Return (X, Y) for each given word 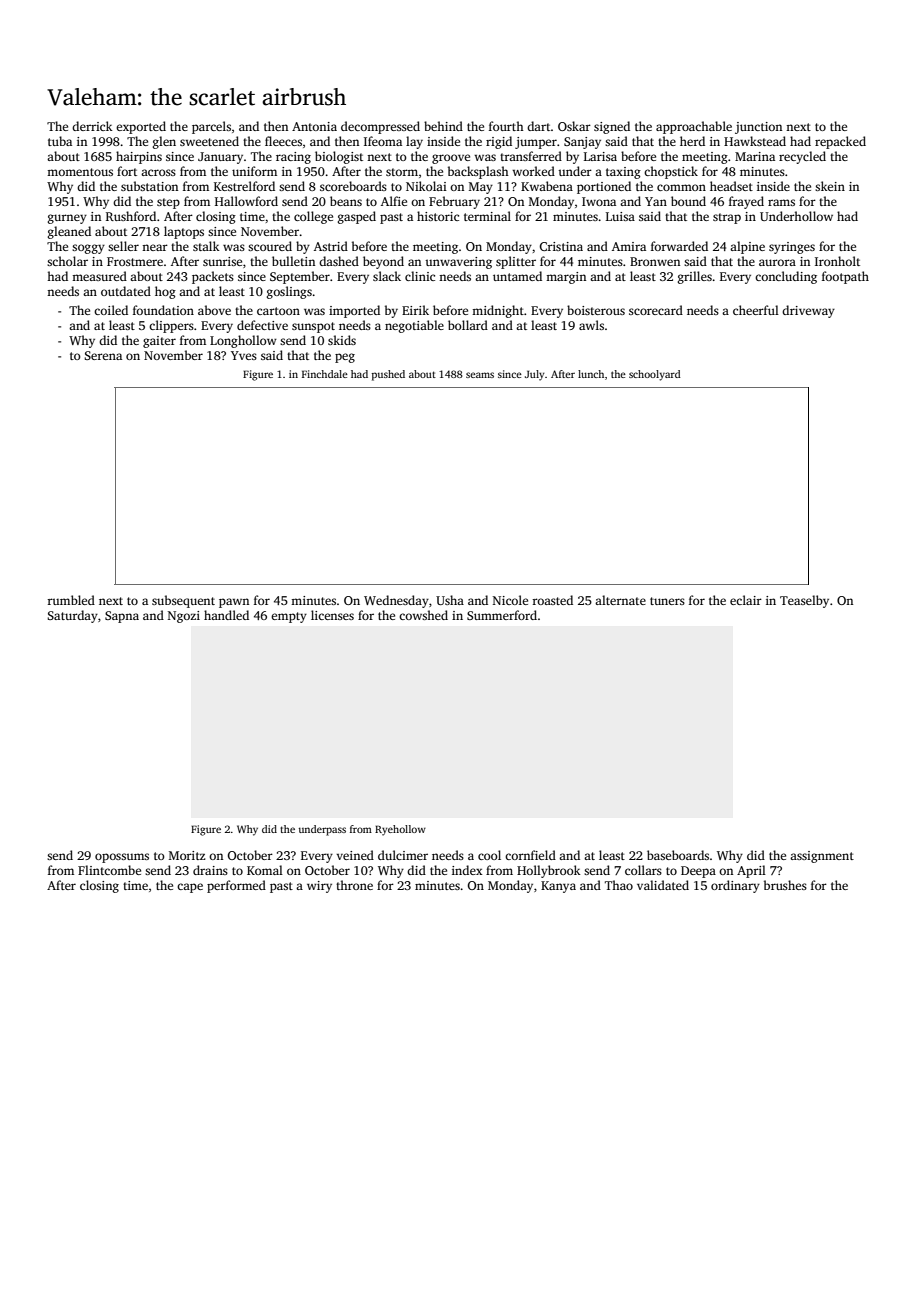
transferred (531, 156)
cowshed (423, 615)
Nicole (510, 600)
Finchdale (325, 374)
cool (489, 855)
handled (226, 615)
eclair (746, 600)
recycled (802, 157)
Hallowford (246, 201)
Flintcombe (109, 870)
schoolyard (655, 375)
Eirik (415, 310)
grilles (695, 277)
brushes (785, 885)
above (214, 310)
